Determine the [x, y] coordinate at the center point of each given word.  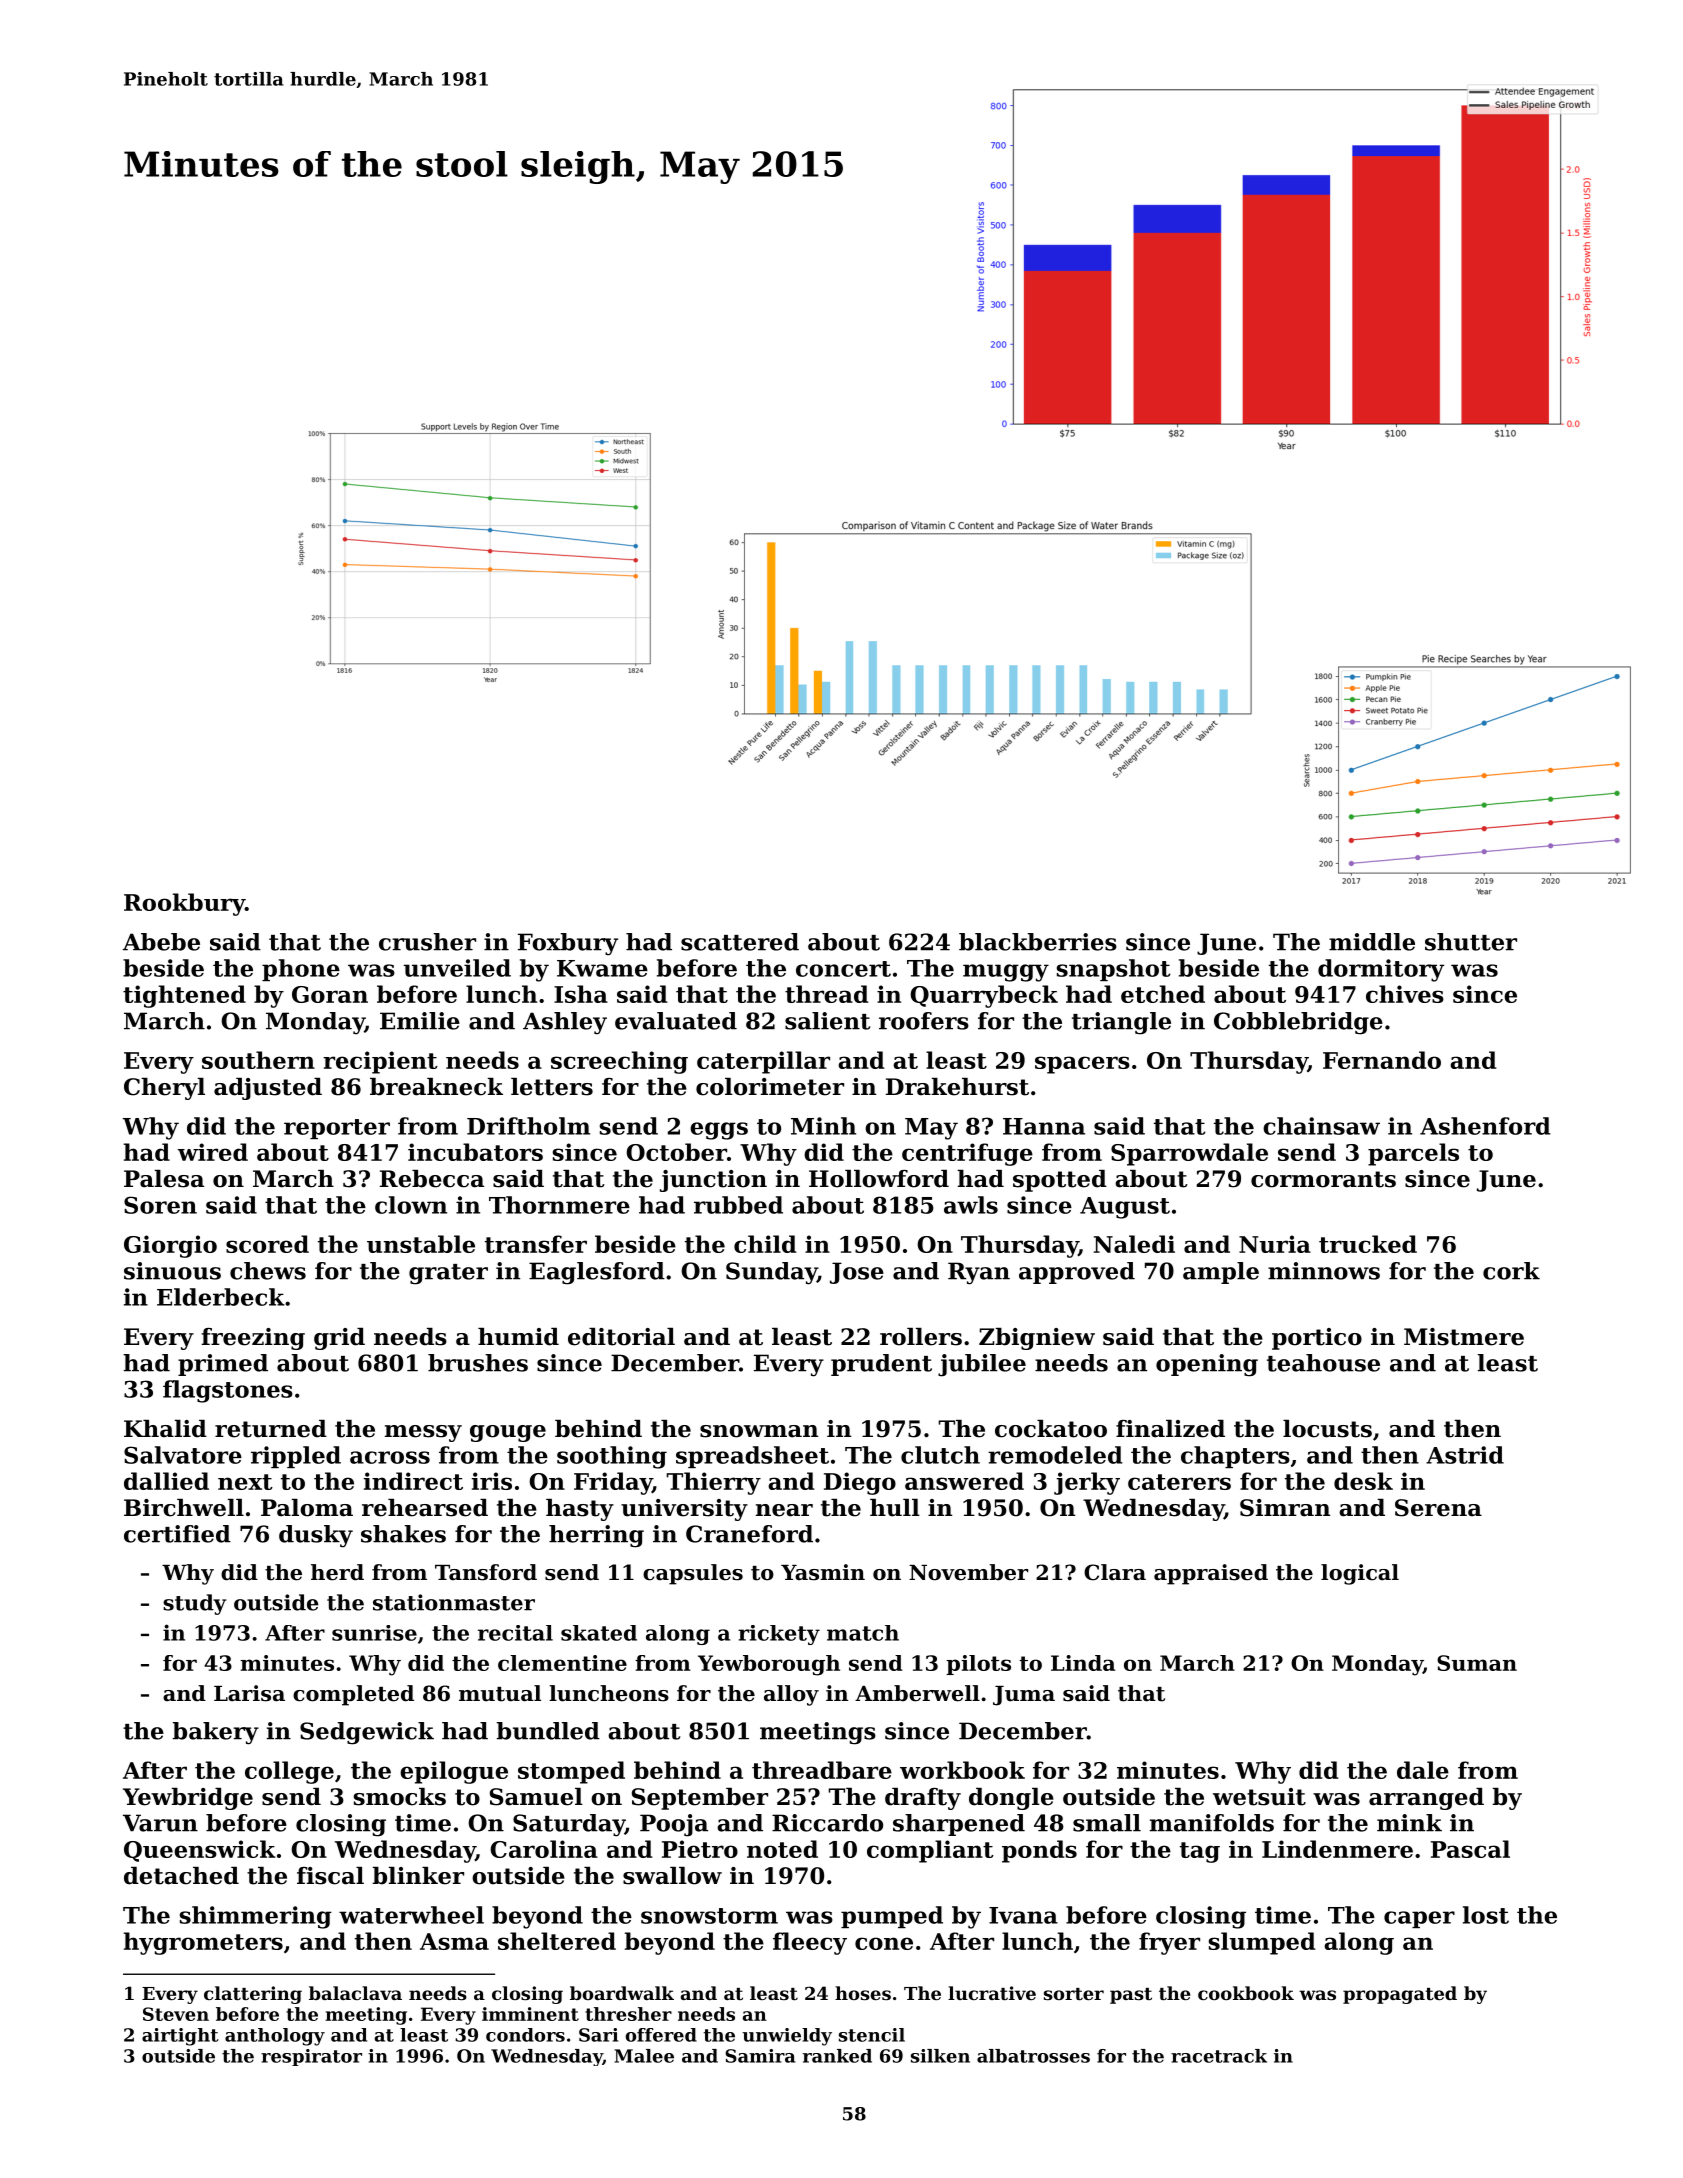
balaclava [355, 1993]
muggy [1006, 973]
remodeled [1055, 1455]
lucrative [992, 1993]
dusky [316, 1536]
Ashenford [1485, 1126]
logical [1360, 1574]
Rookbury [184, 904]
